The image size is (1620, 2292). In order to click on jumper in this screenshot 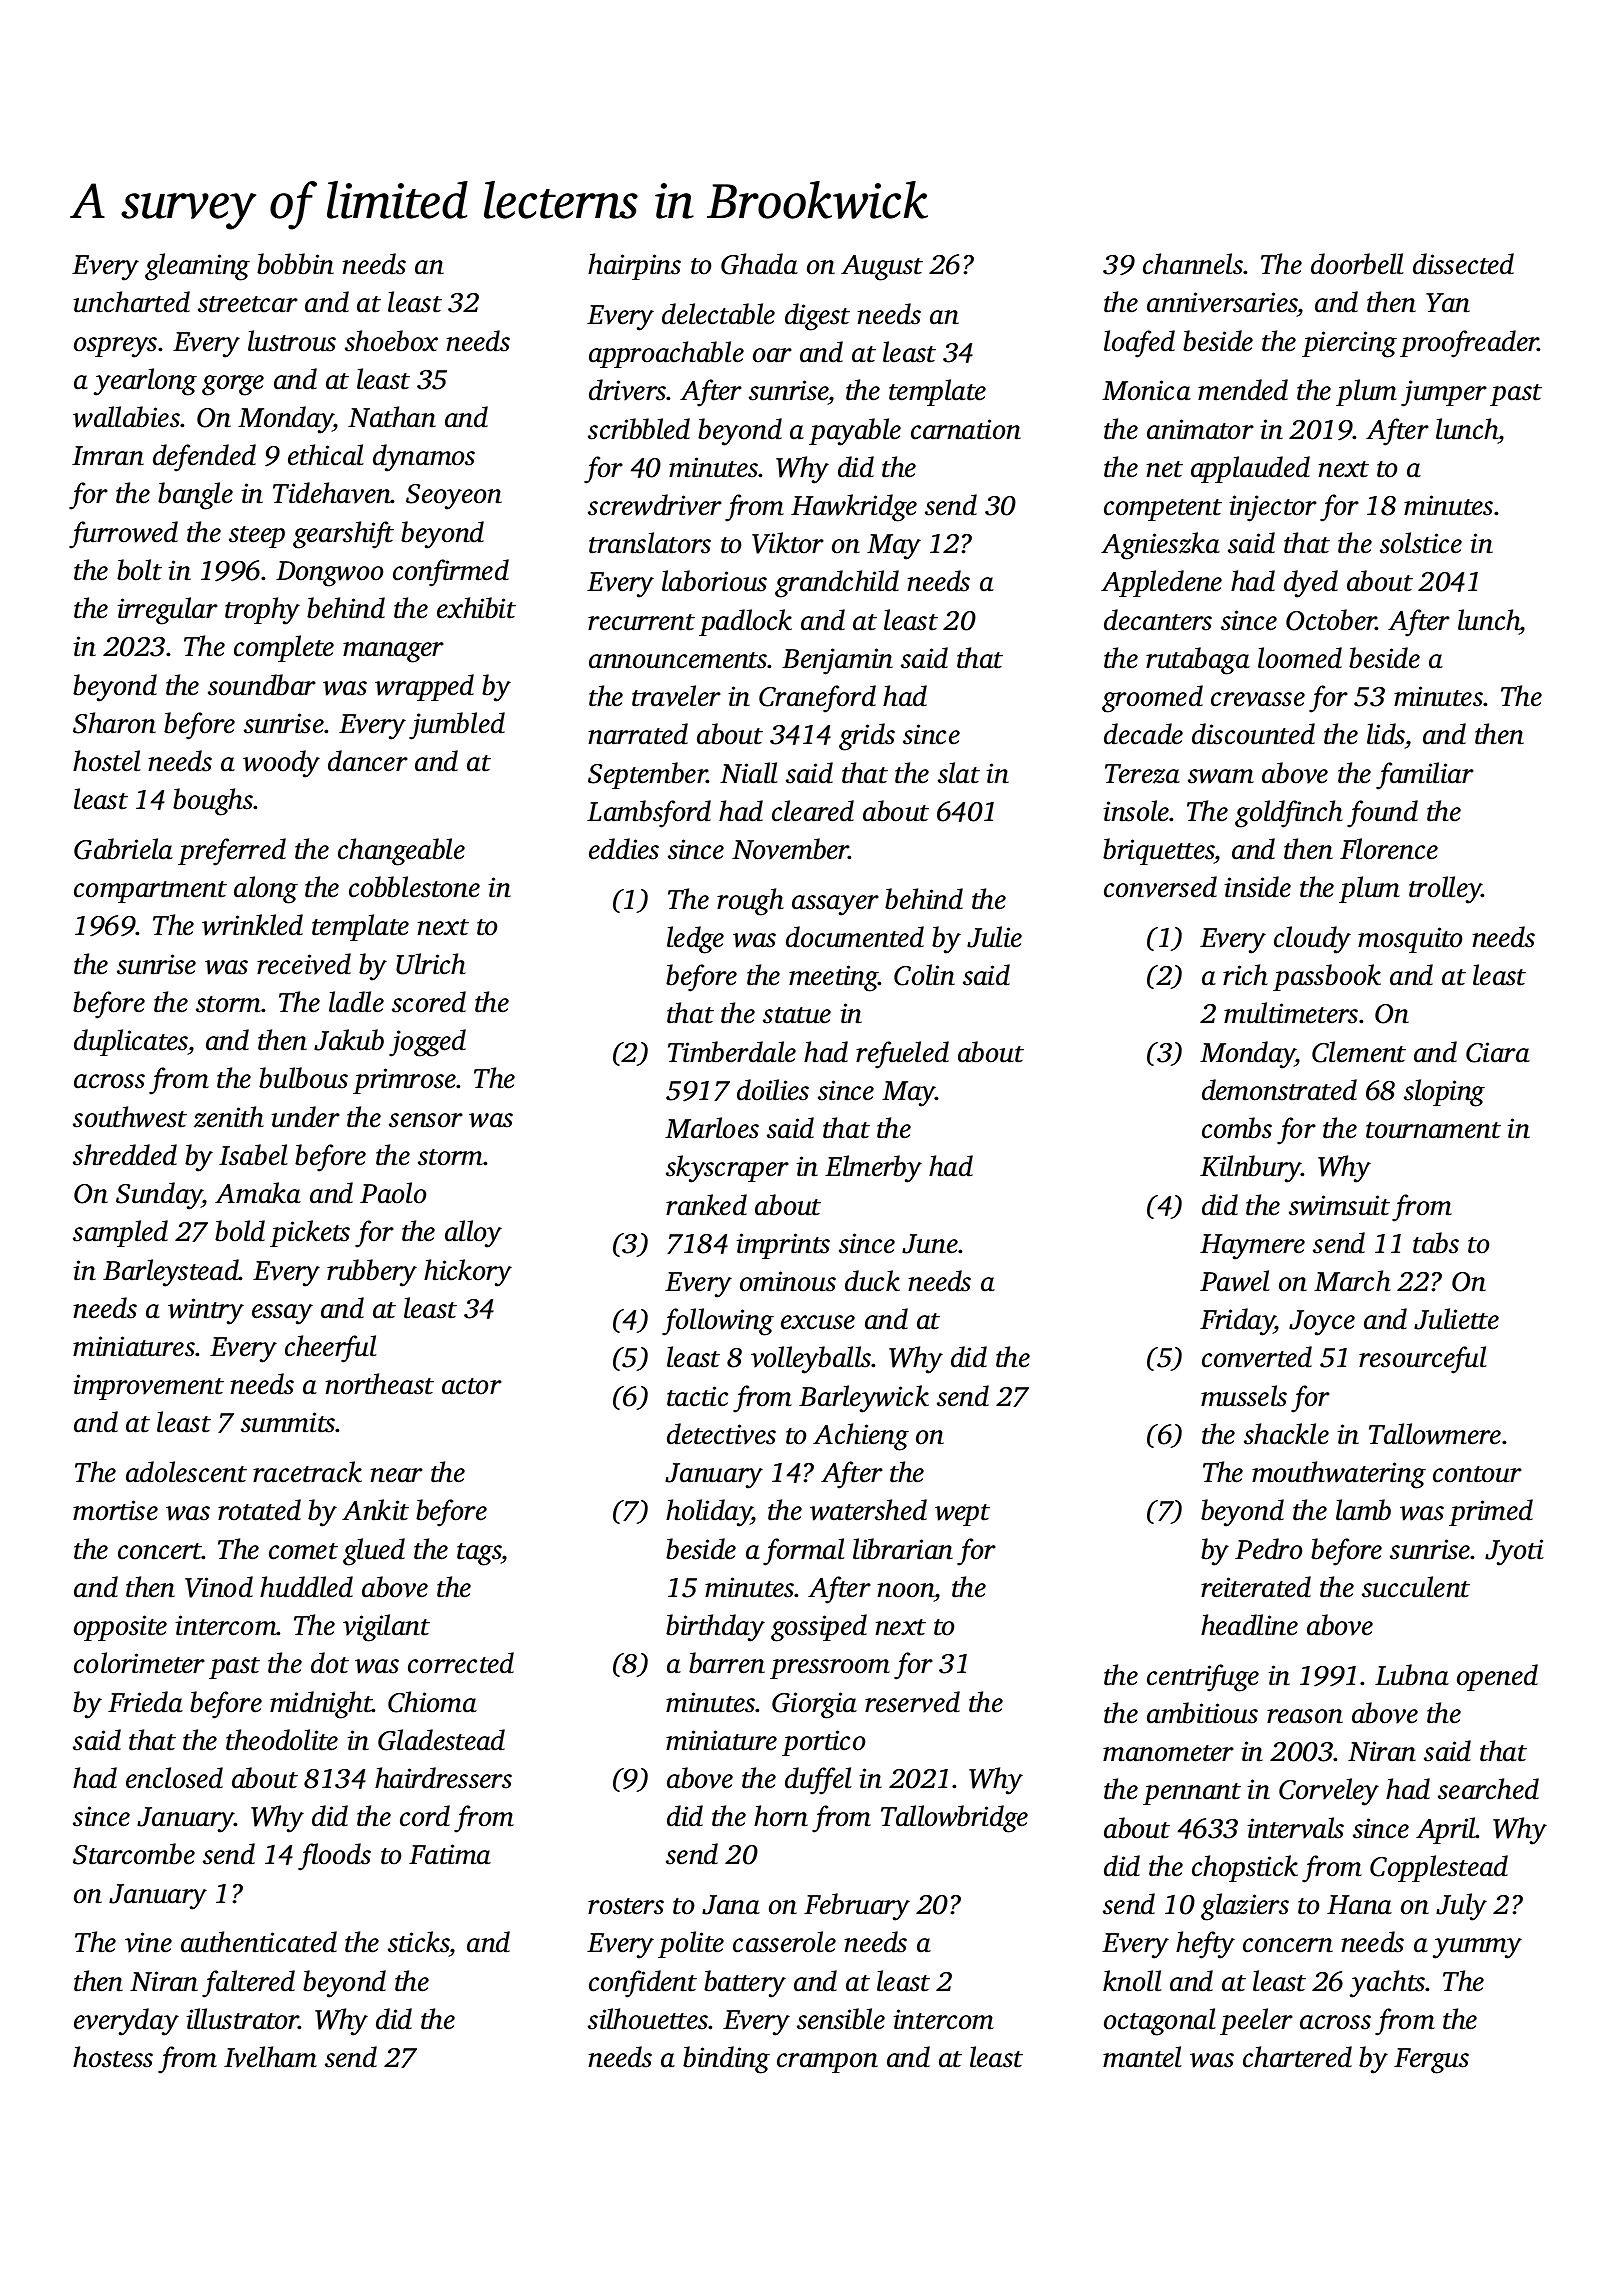, I will do `click(1444, 393)`.
